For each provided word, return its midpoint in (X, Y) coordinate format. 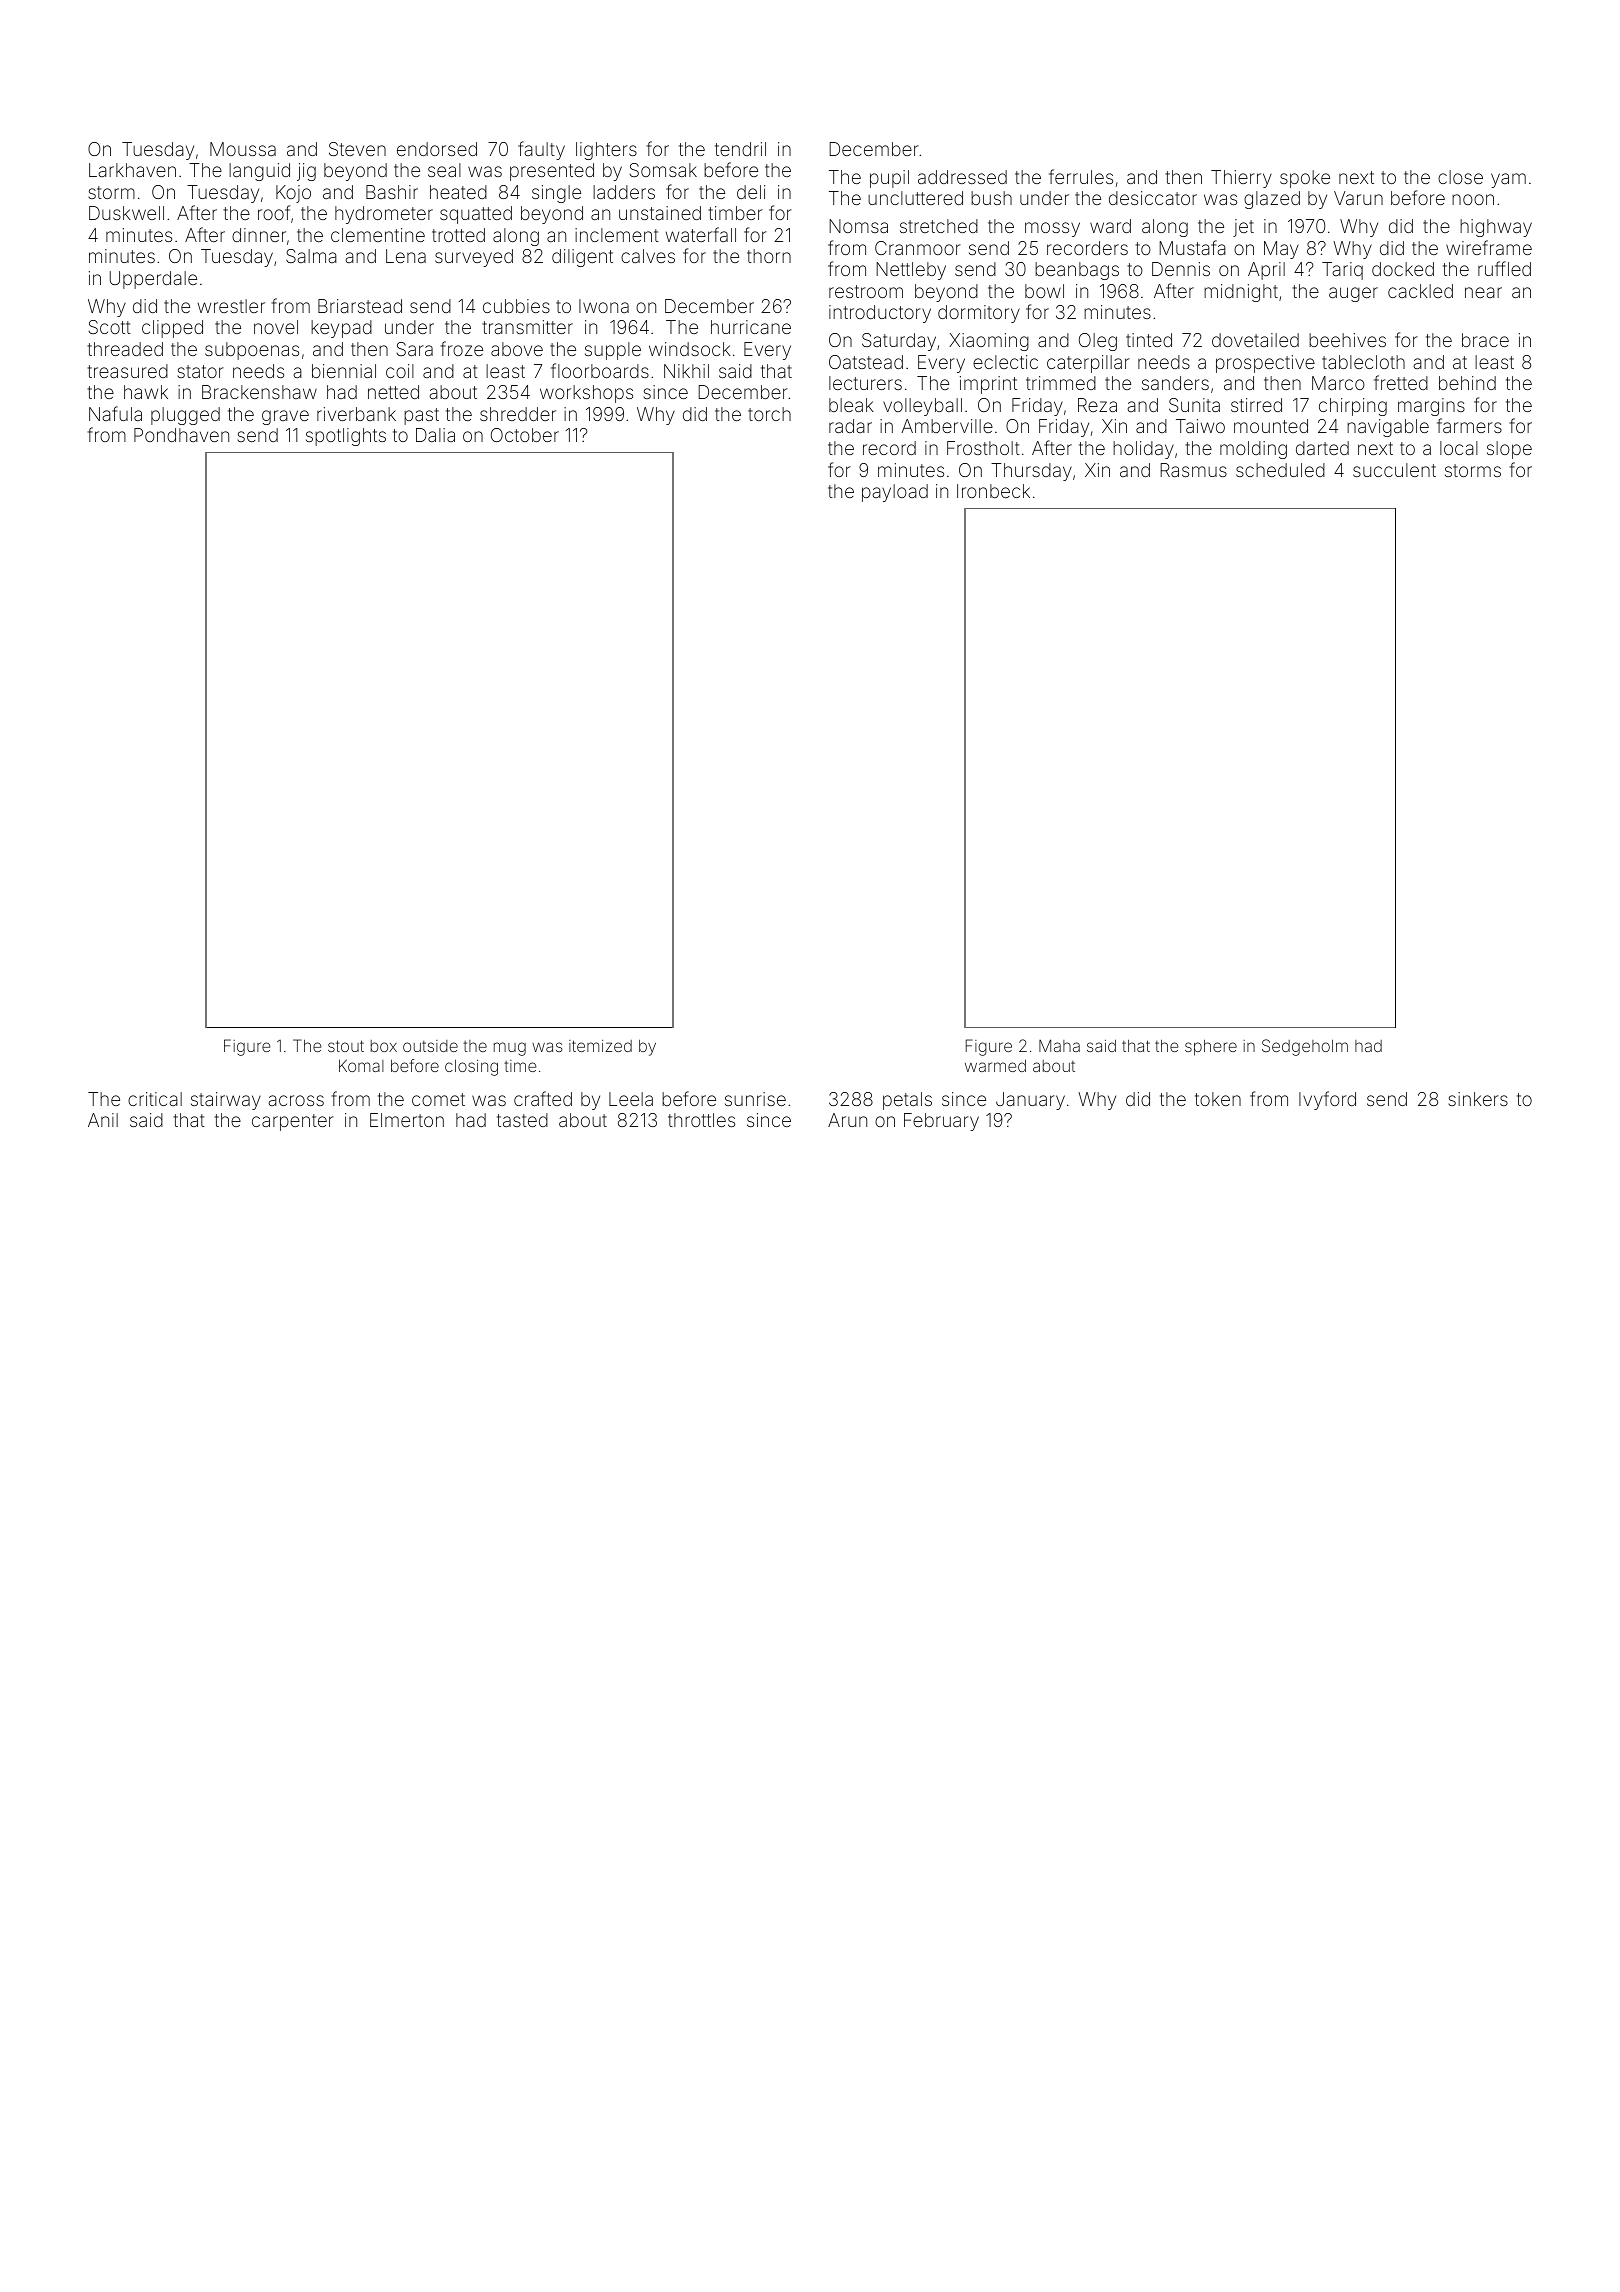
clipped (172, 329)
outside (430, 1046)
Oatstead (866, 362)
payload (895, 493)
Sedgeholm (1305, 1047)
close (1460, 177)
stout (346, 1046)
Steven (357, 149)
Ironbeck (993, 491)
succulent (1394, 470)
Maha (1059, 1045)
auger (1353, 294)
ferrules (1081, 176)
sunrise (755, 1099)
